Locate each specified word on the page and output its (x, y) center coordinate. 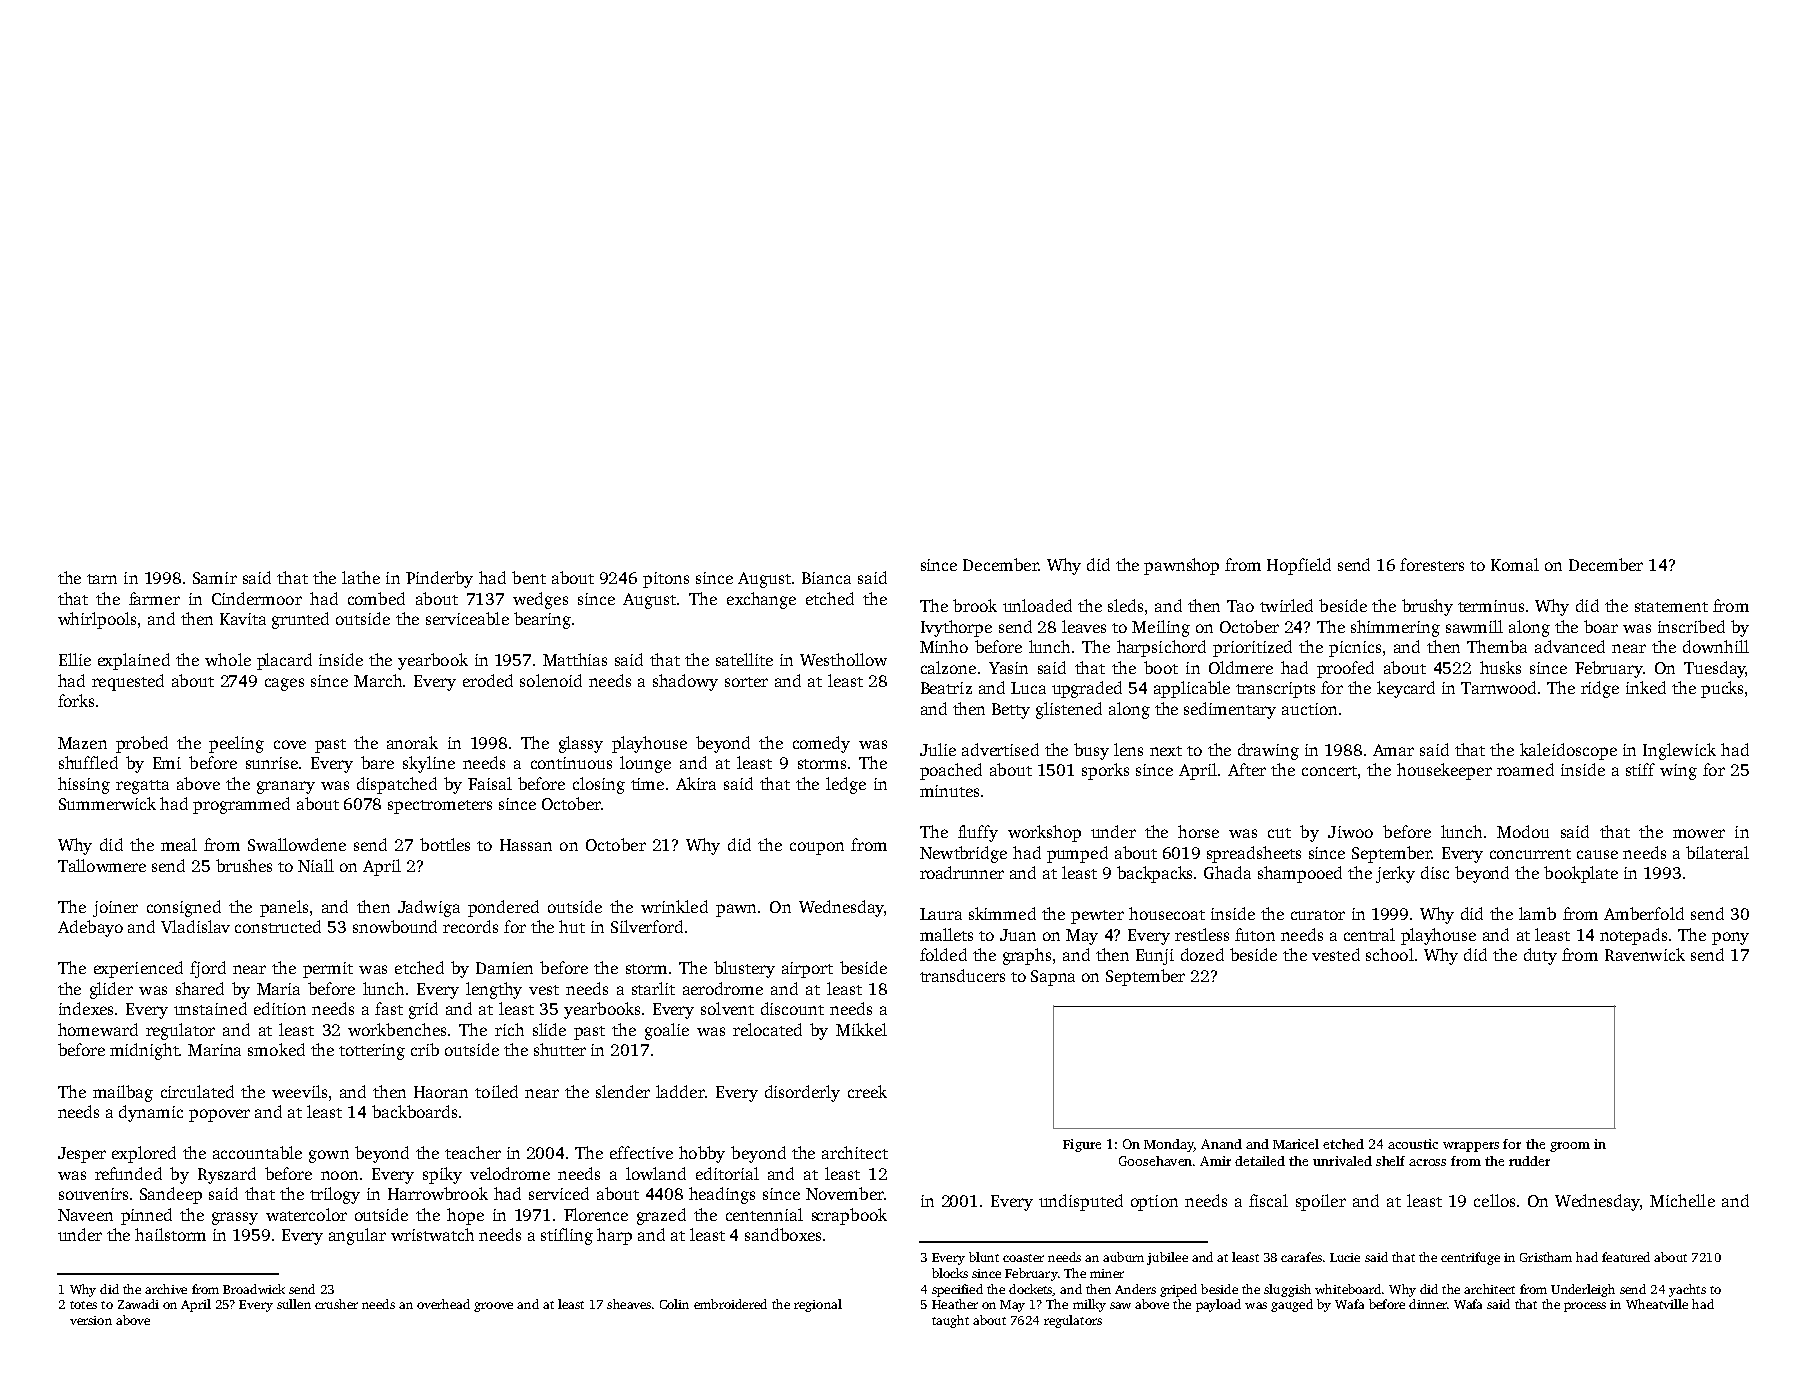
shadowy (685, 682)
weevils (299, 1091)
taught (950, 1321)
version (91, 1320)
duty (1540, 956)
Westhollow (843, 659)
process (1585, 1307)
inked (1646, 687)
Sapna (1053, 978)
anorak (412, 742)
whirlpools (97, 620)
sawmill (1474, 626)
